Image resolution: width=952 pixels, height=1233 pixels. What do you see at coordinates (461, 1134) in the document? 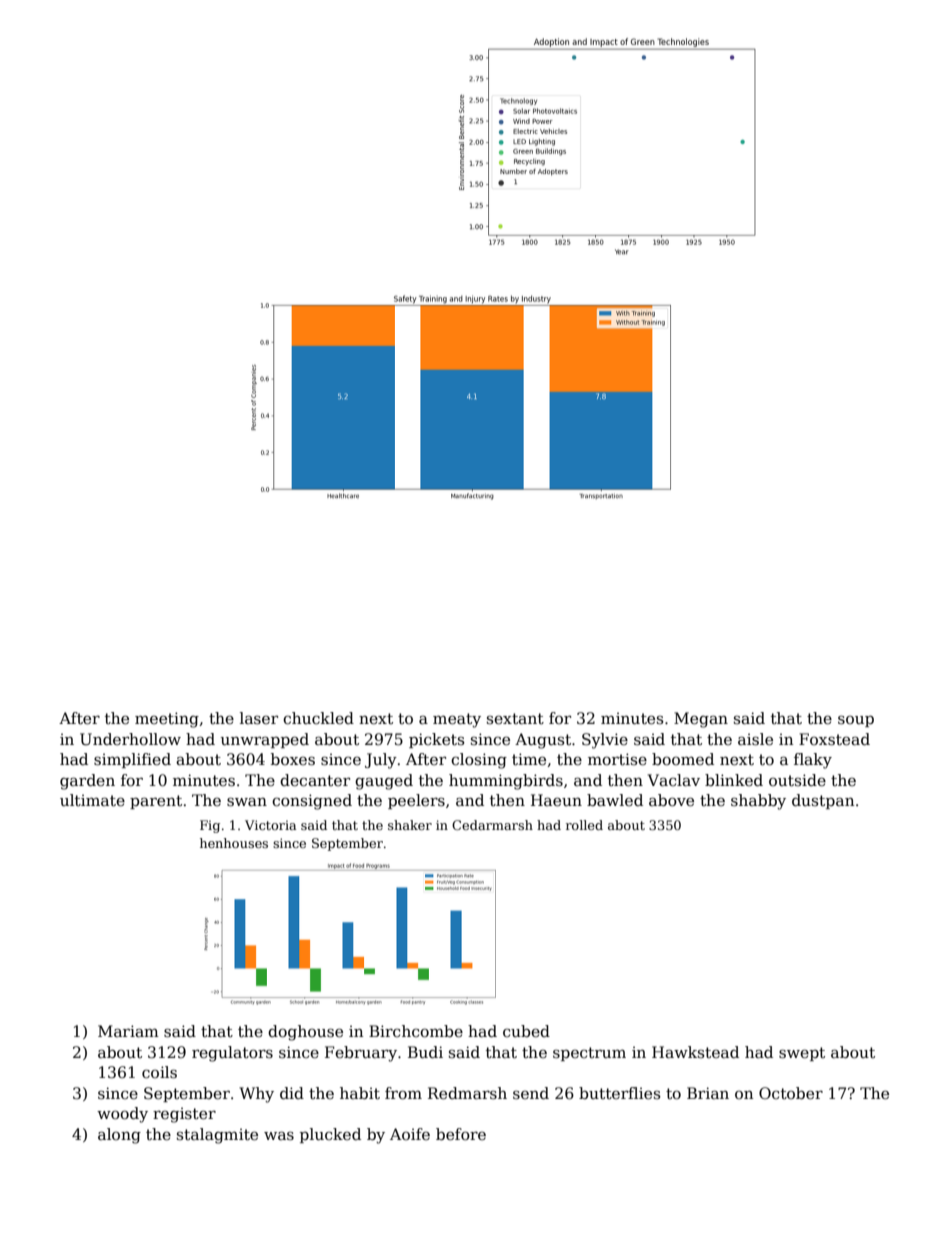
I see `before` at bounding box center [461, 1134].
